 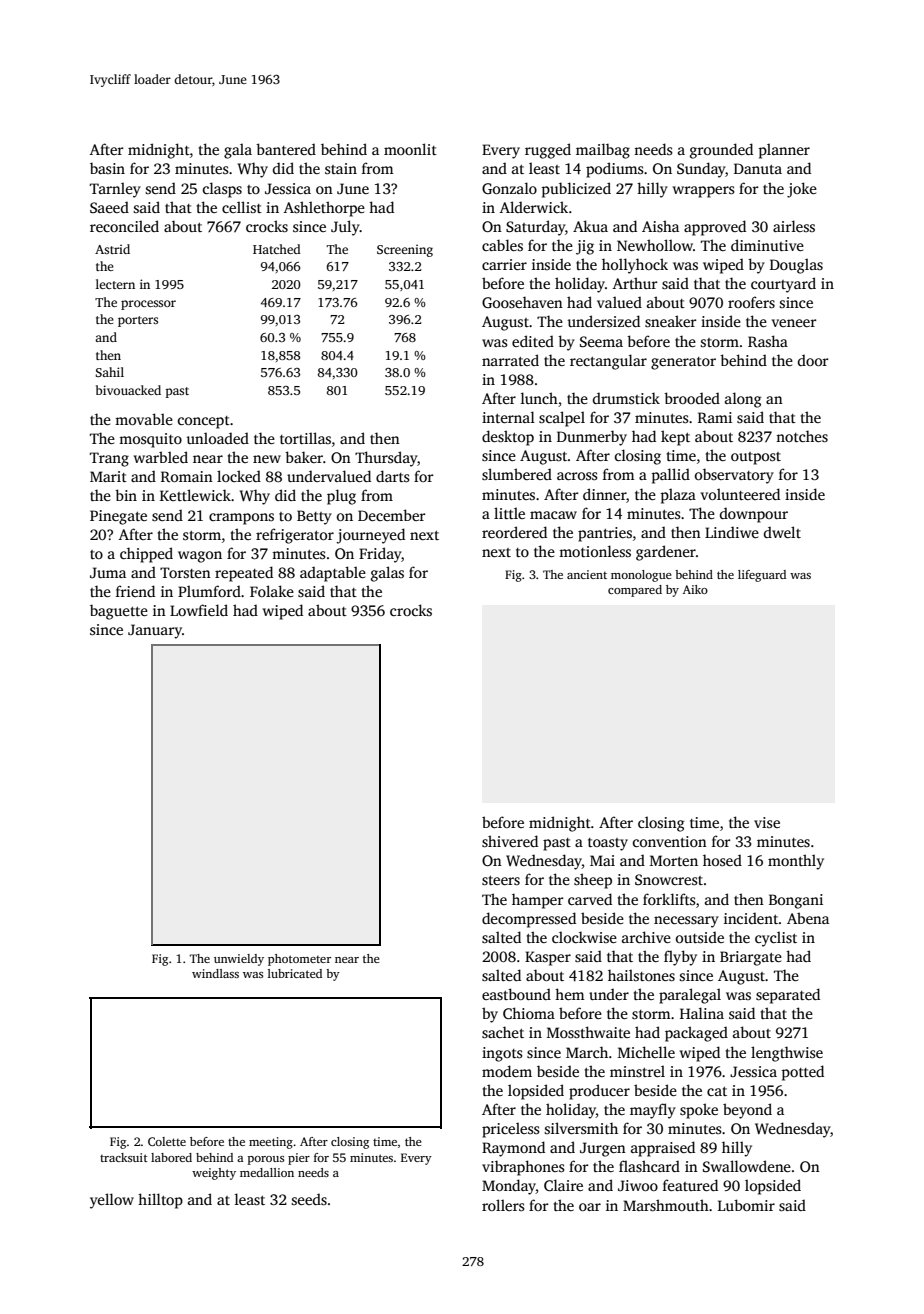 What do you see at coordinates (537, 901) in the screenshot?
I see `hamper` at bounding box center [537, 901].
